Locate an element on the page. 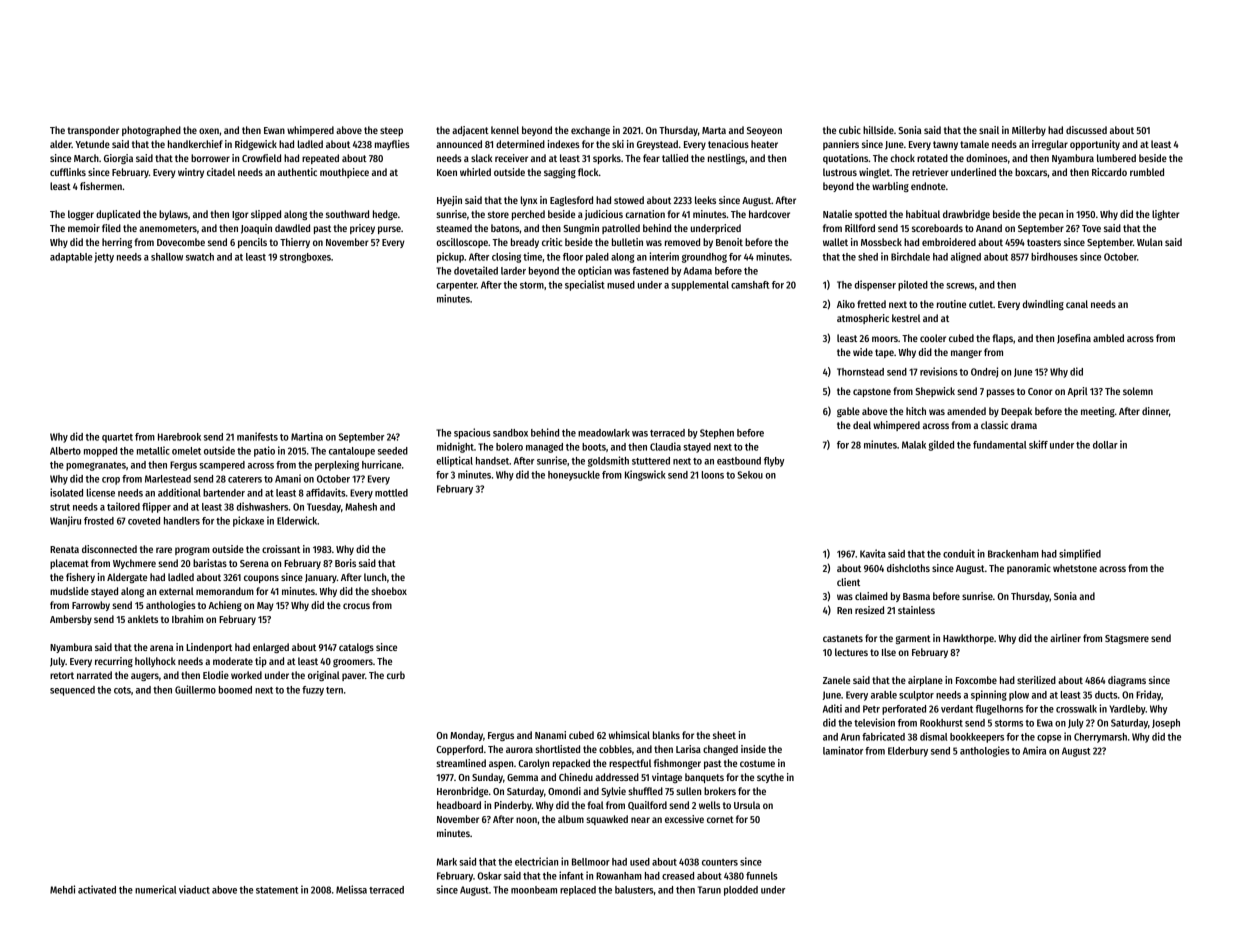  panoramic is located at coordinates (1029, 569).
